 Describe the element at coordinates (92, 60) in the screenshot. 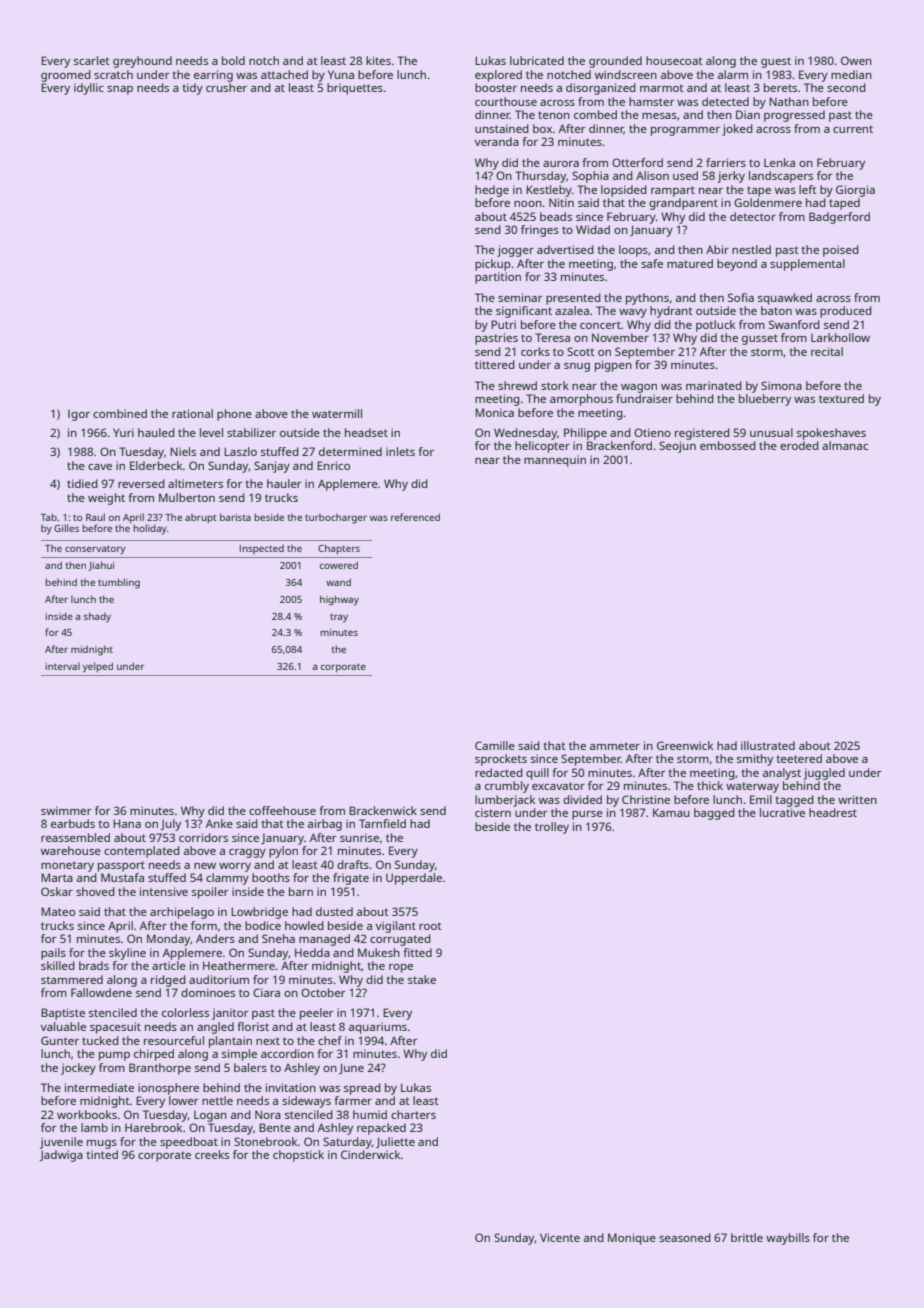

I see `scarlet` at that location.
